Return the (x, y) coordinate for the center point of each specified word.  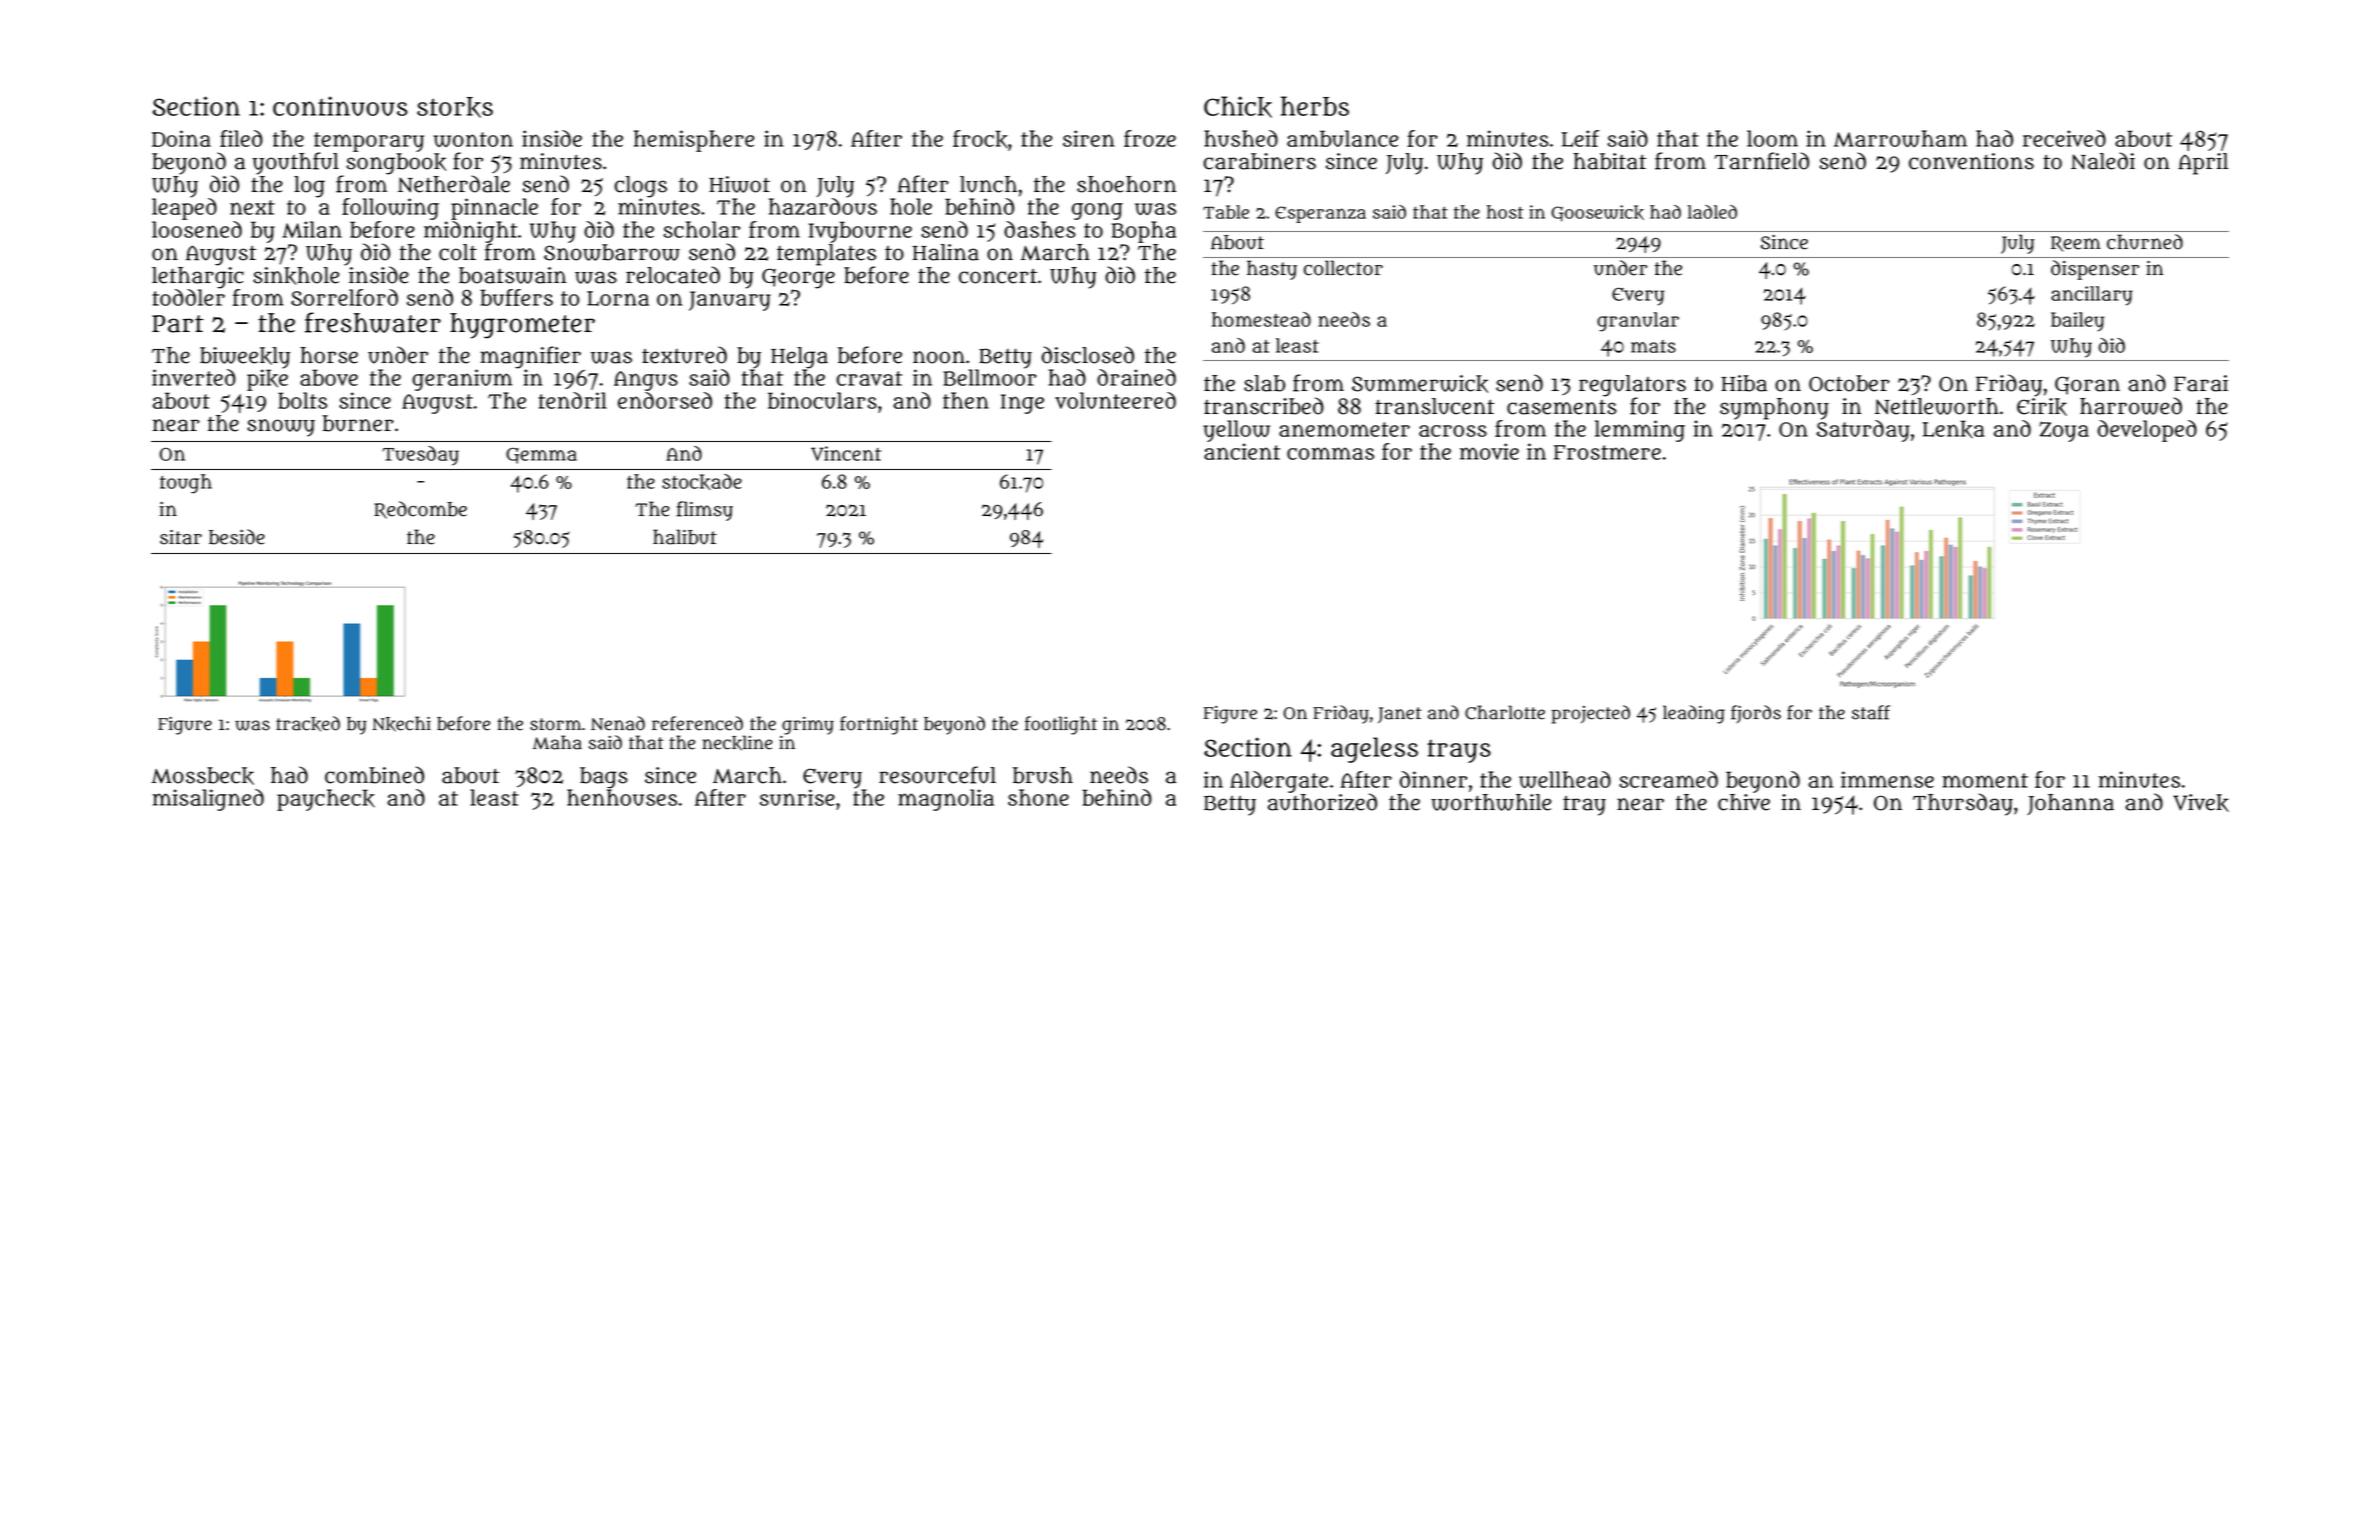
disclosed (1088, 355)
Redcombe (420, 510)
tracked (308, 724)
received (2064, 138)
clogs (641, 187)
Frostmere (1607, 452)
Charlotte (1505, 712)
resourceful (937, 775)
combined (374, 775)
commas (1330, 453)
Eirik (2042, 407)
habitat (1609, 161)
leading (1694, 714)
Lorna (618, 298)
